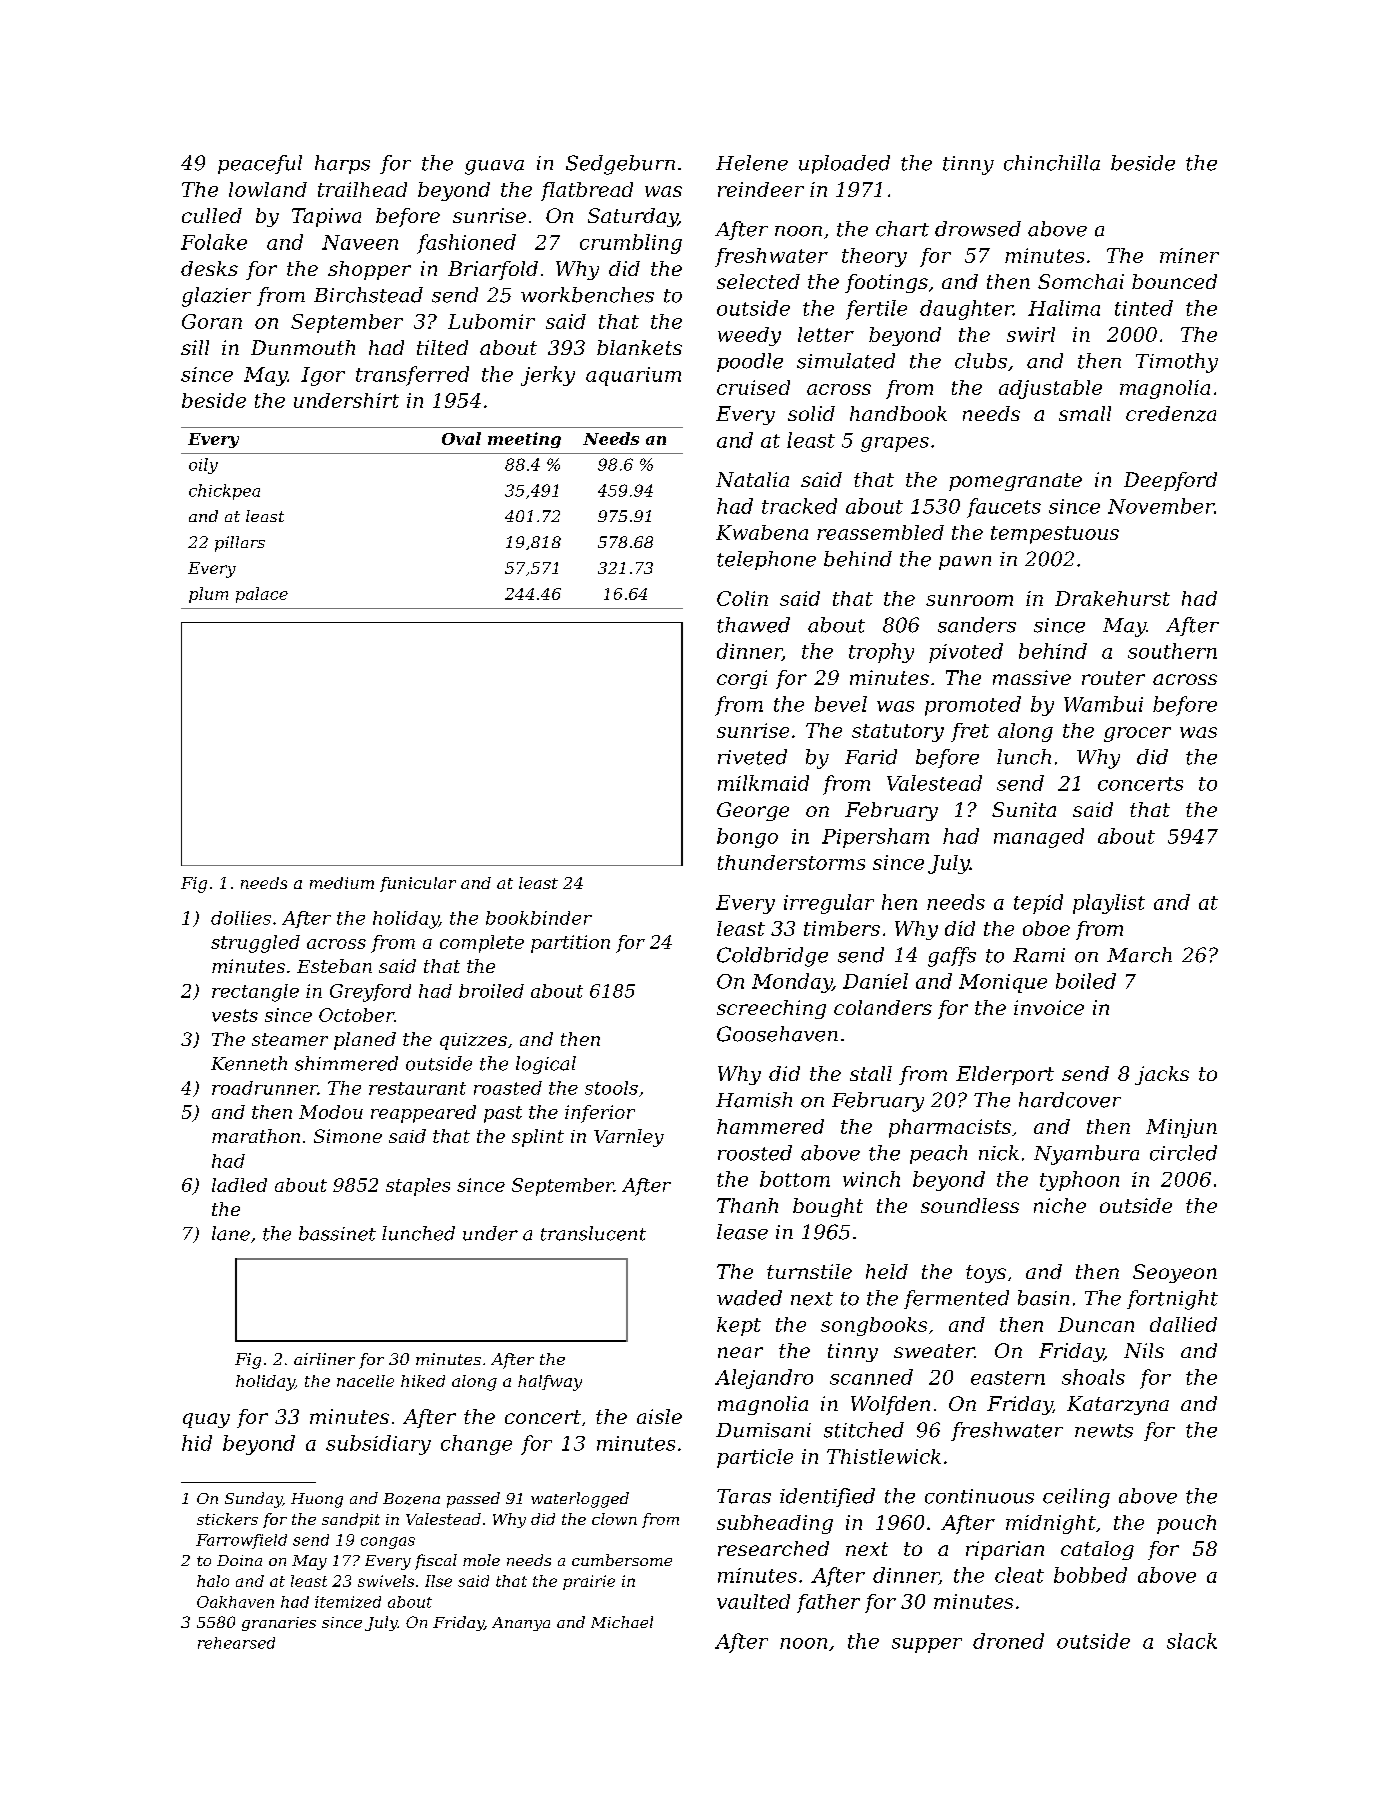 The image size is (1399, 1810). I want to click on uploaded, so click(844, 164).
